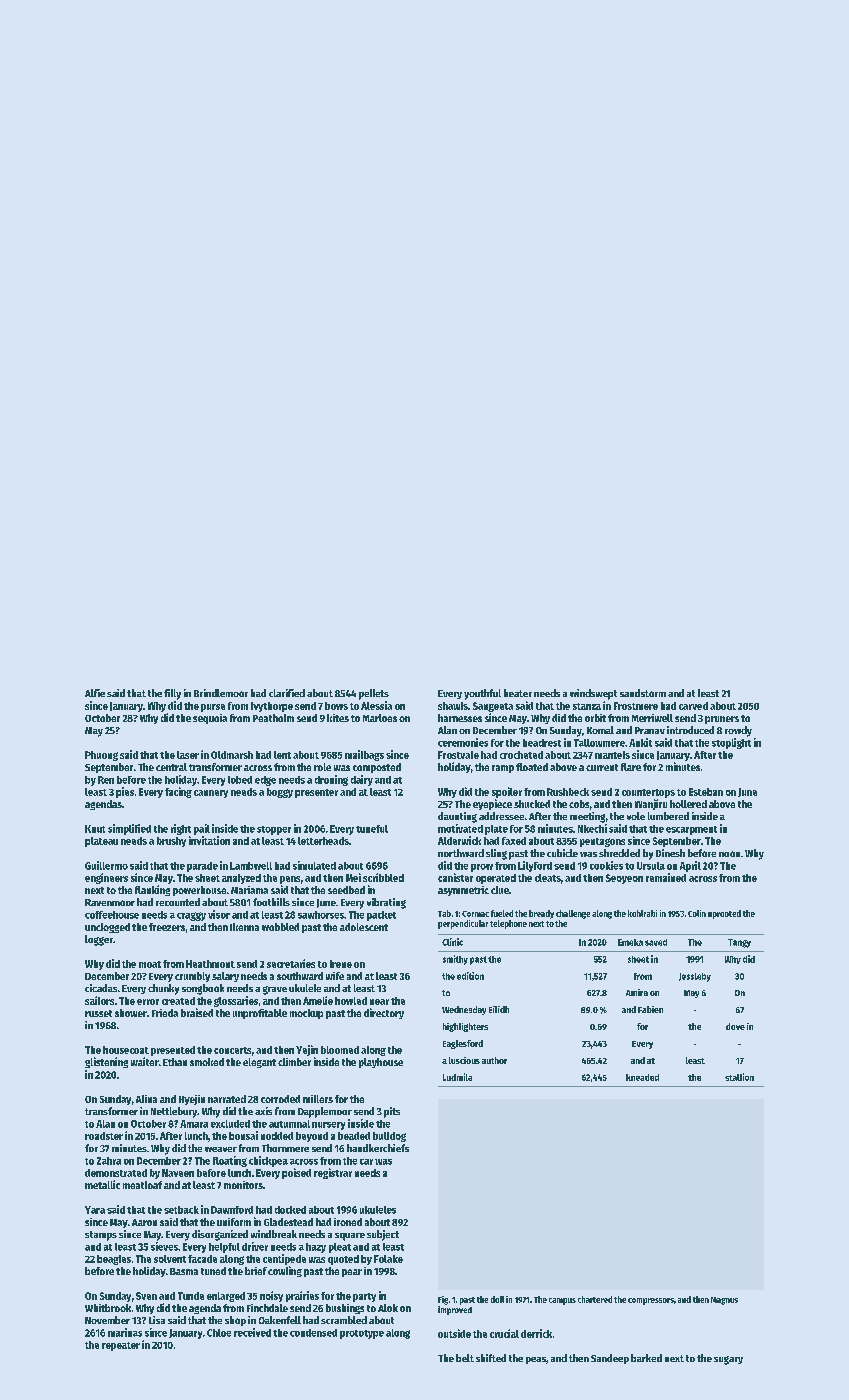  What do you see at coordinates (452, 942) in the screenshot?
I see `Clinic` at bounding box center [452, 942].
